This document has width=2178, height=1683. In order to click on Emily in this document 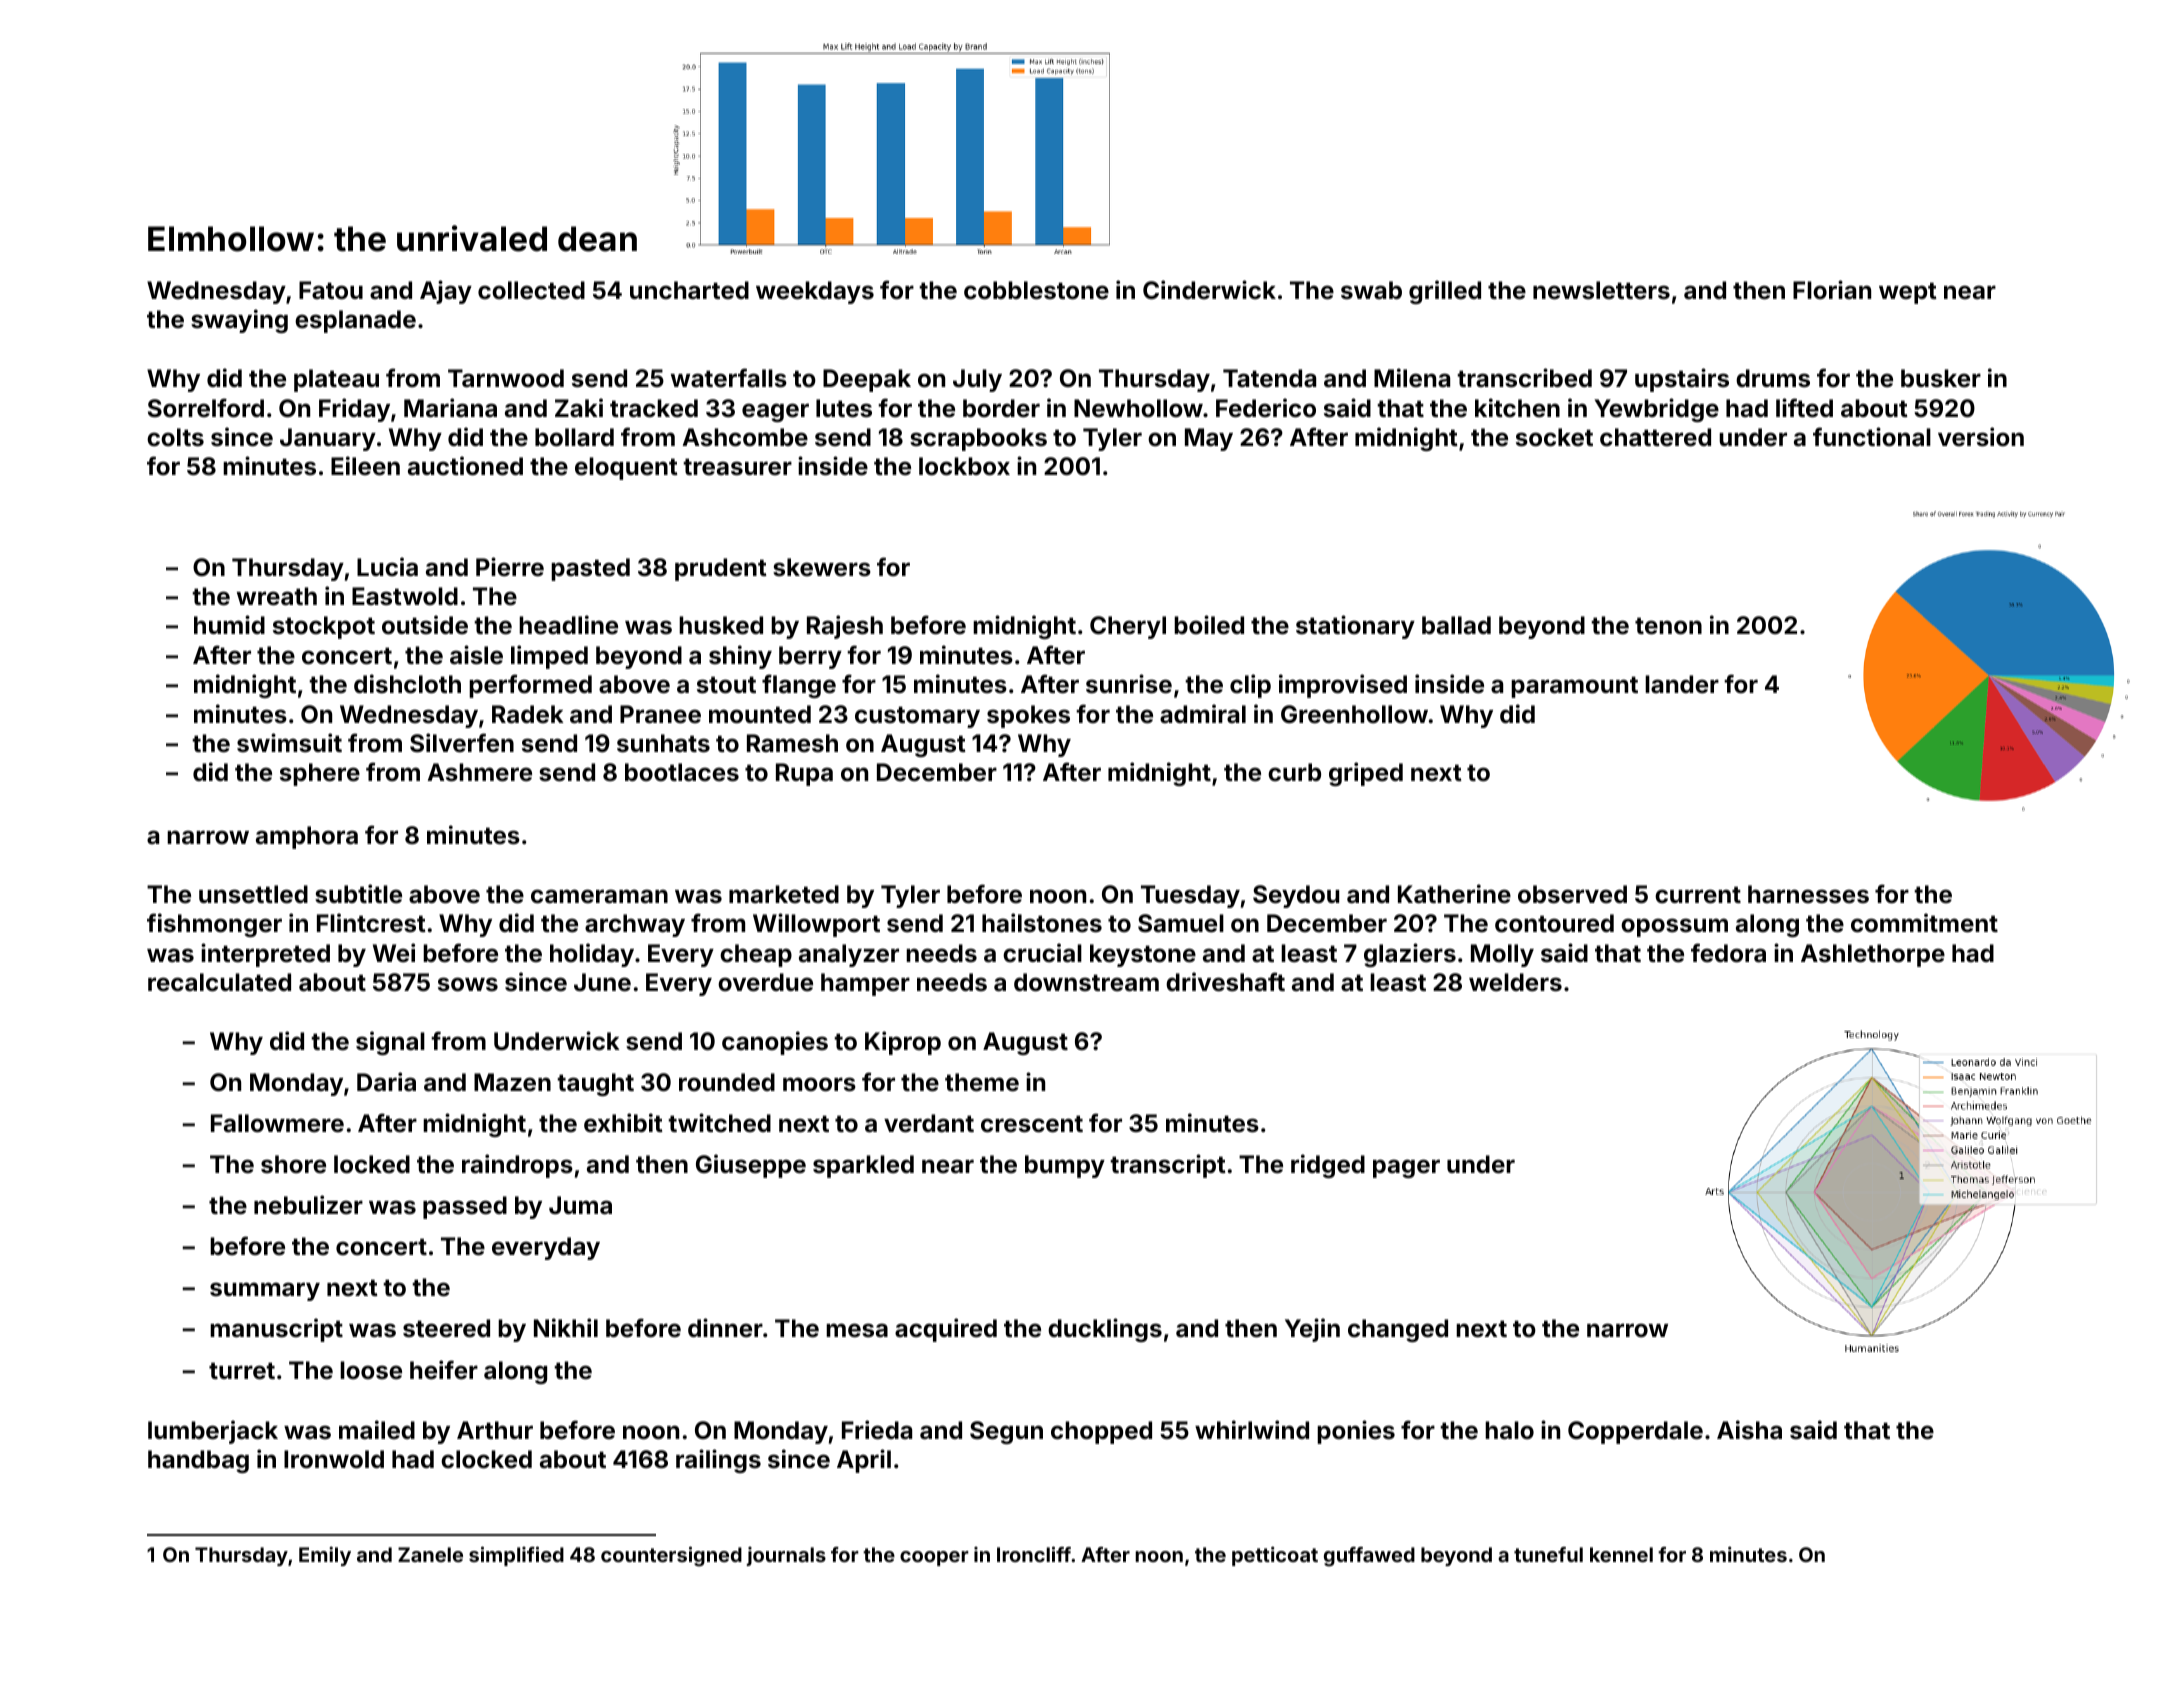, I will do `click(325, 1556)`.
